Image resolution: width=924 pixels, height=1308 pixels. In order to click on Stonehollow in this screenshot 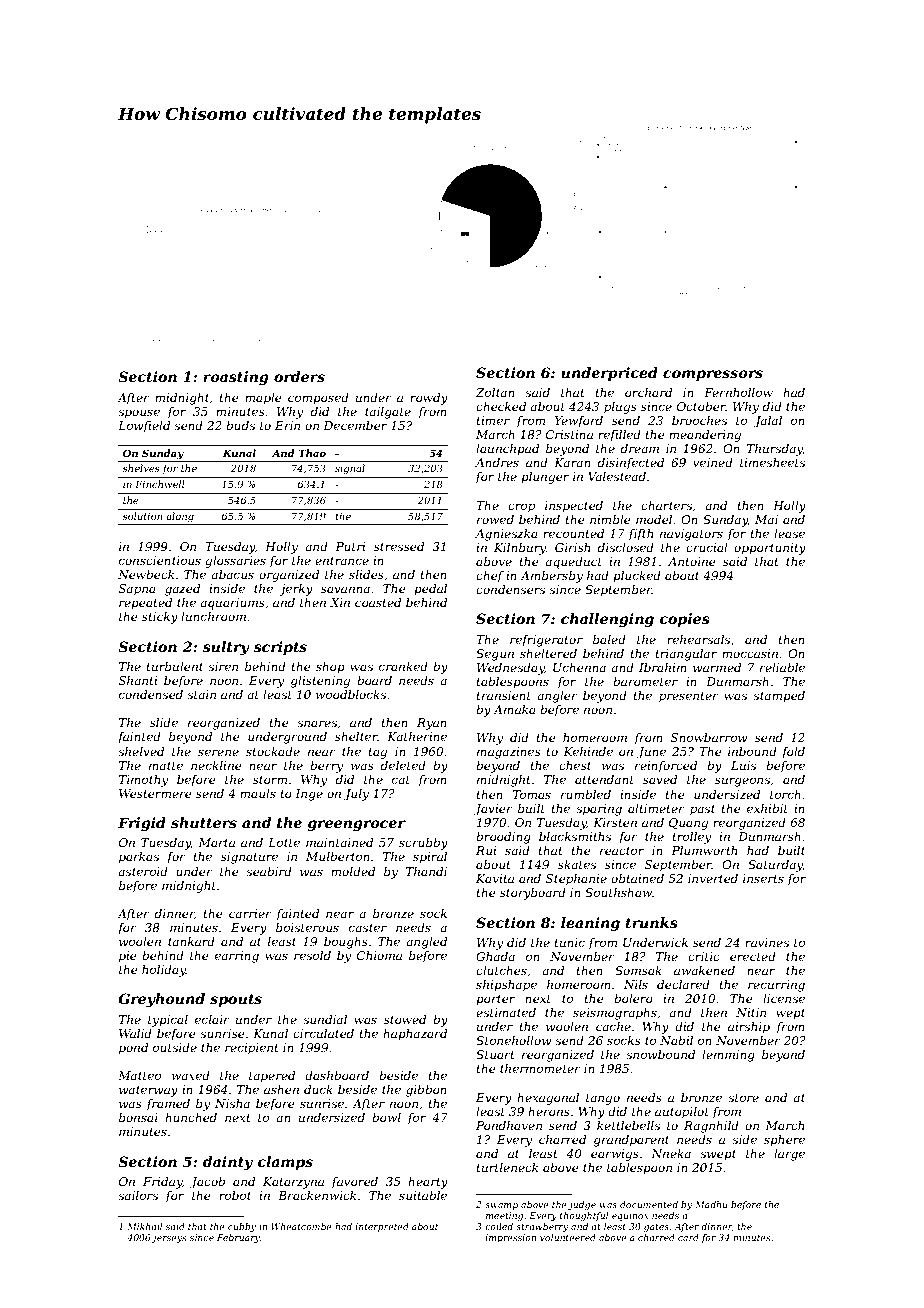, I will do `click(514, 1040)`.
